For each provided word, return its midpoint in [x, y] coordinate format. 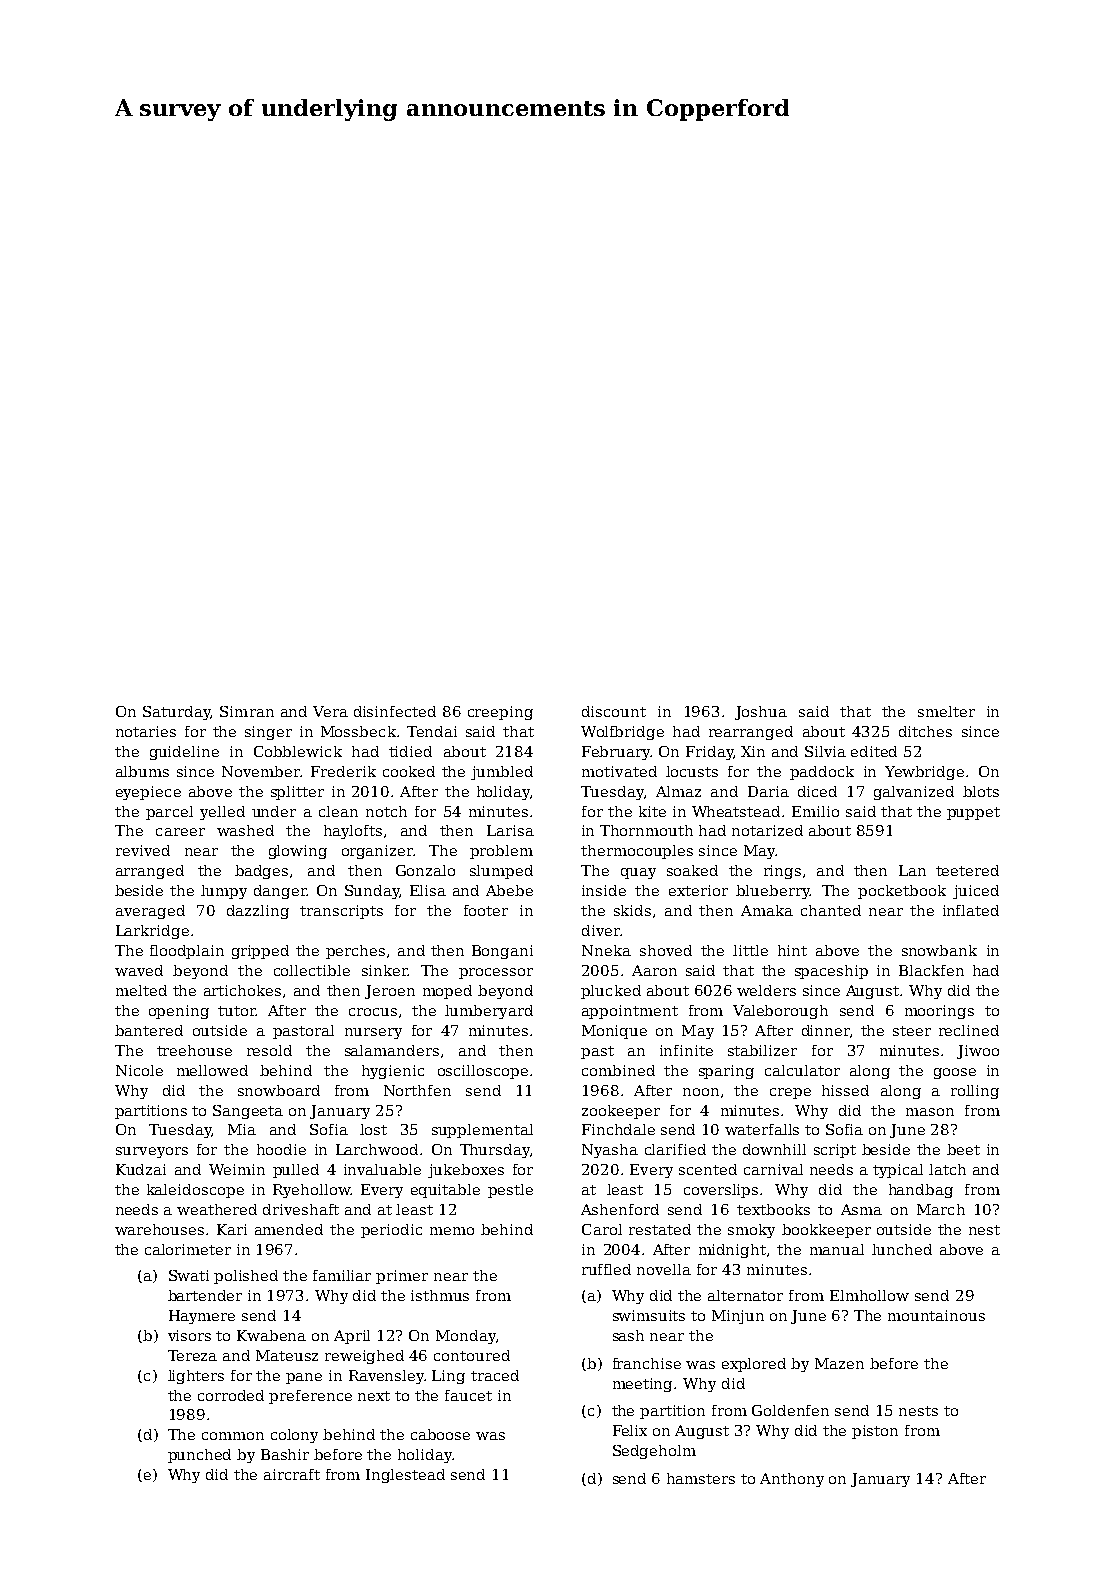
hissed [845, 1090]
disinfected [395, 711]
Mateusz [287, 1355]
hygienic [393, 1072]
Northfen [417, 1090]
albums [142, 771]
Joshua [761, 713]
